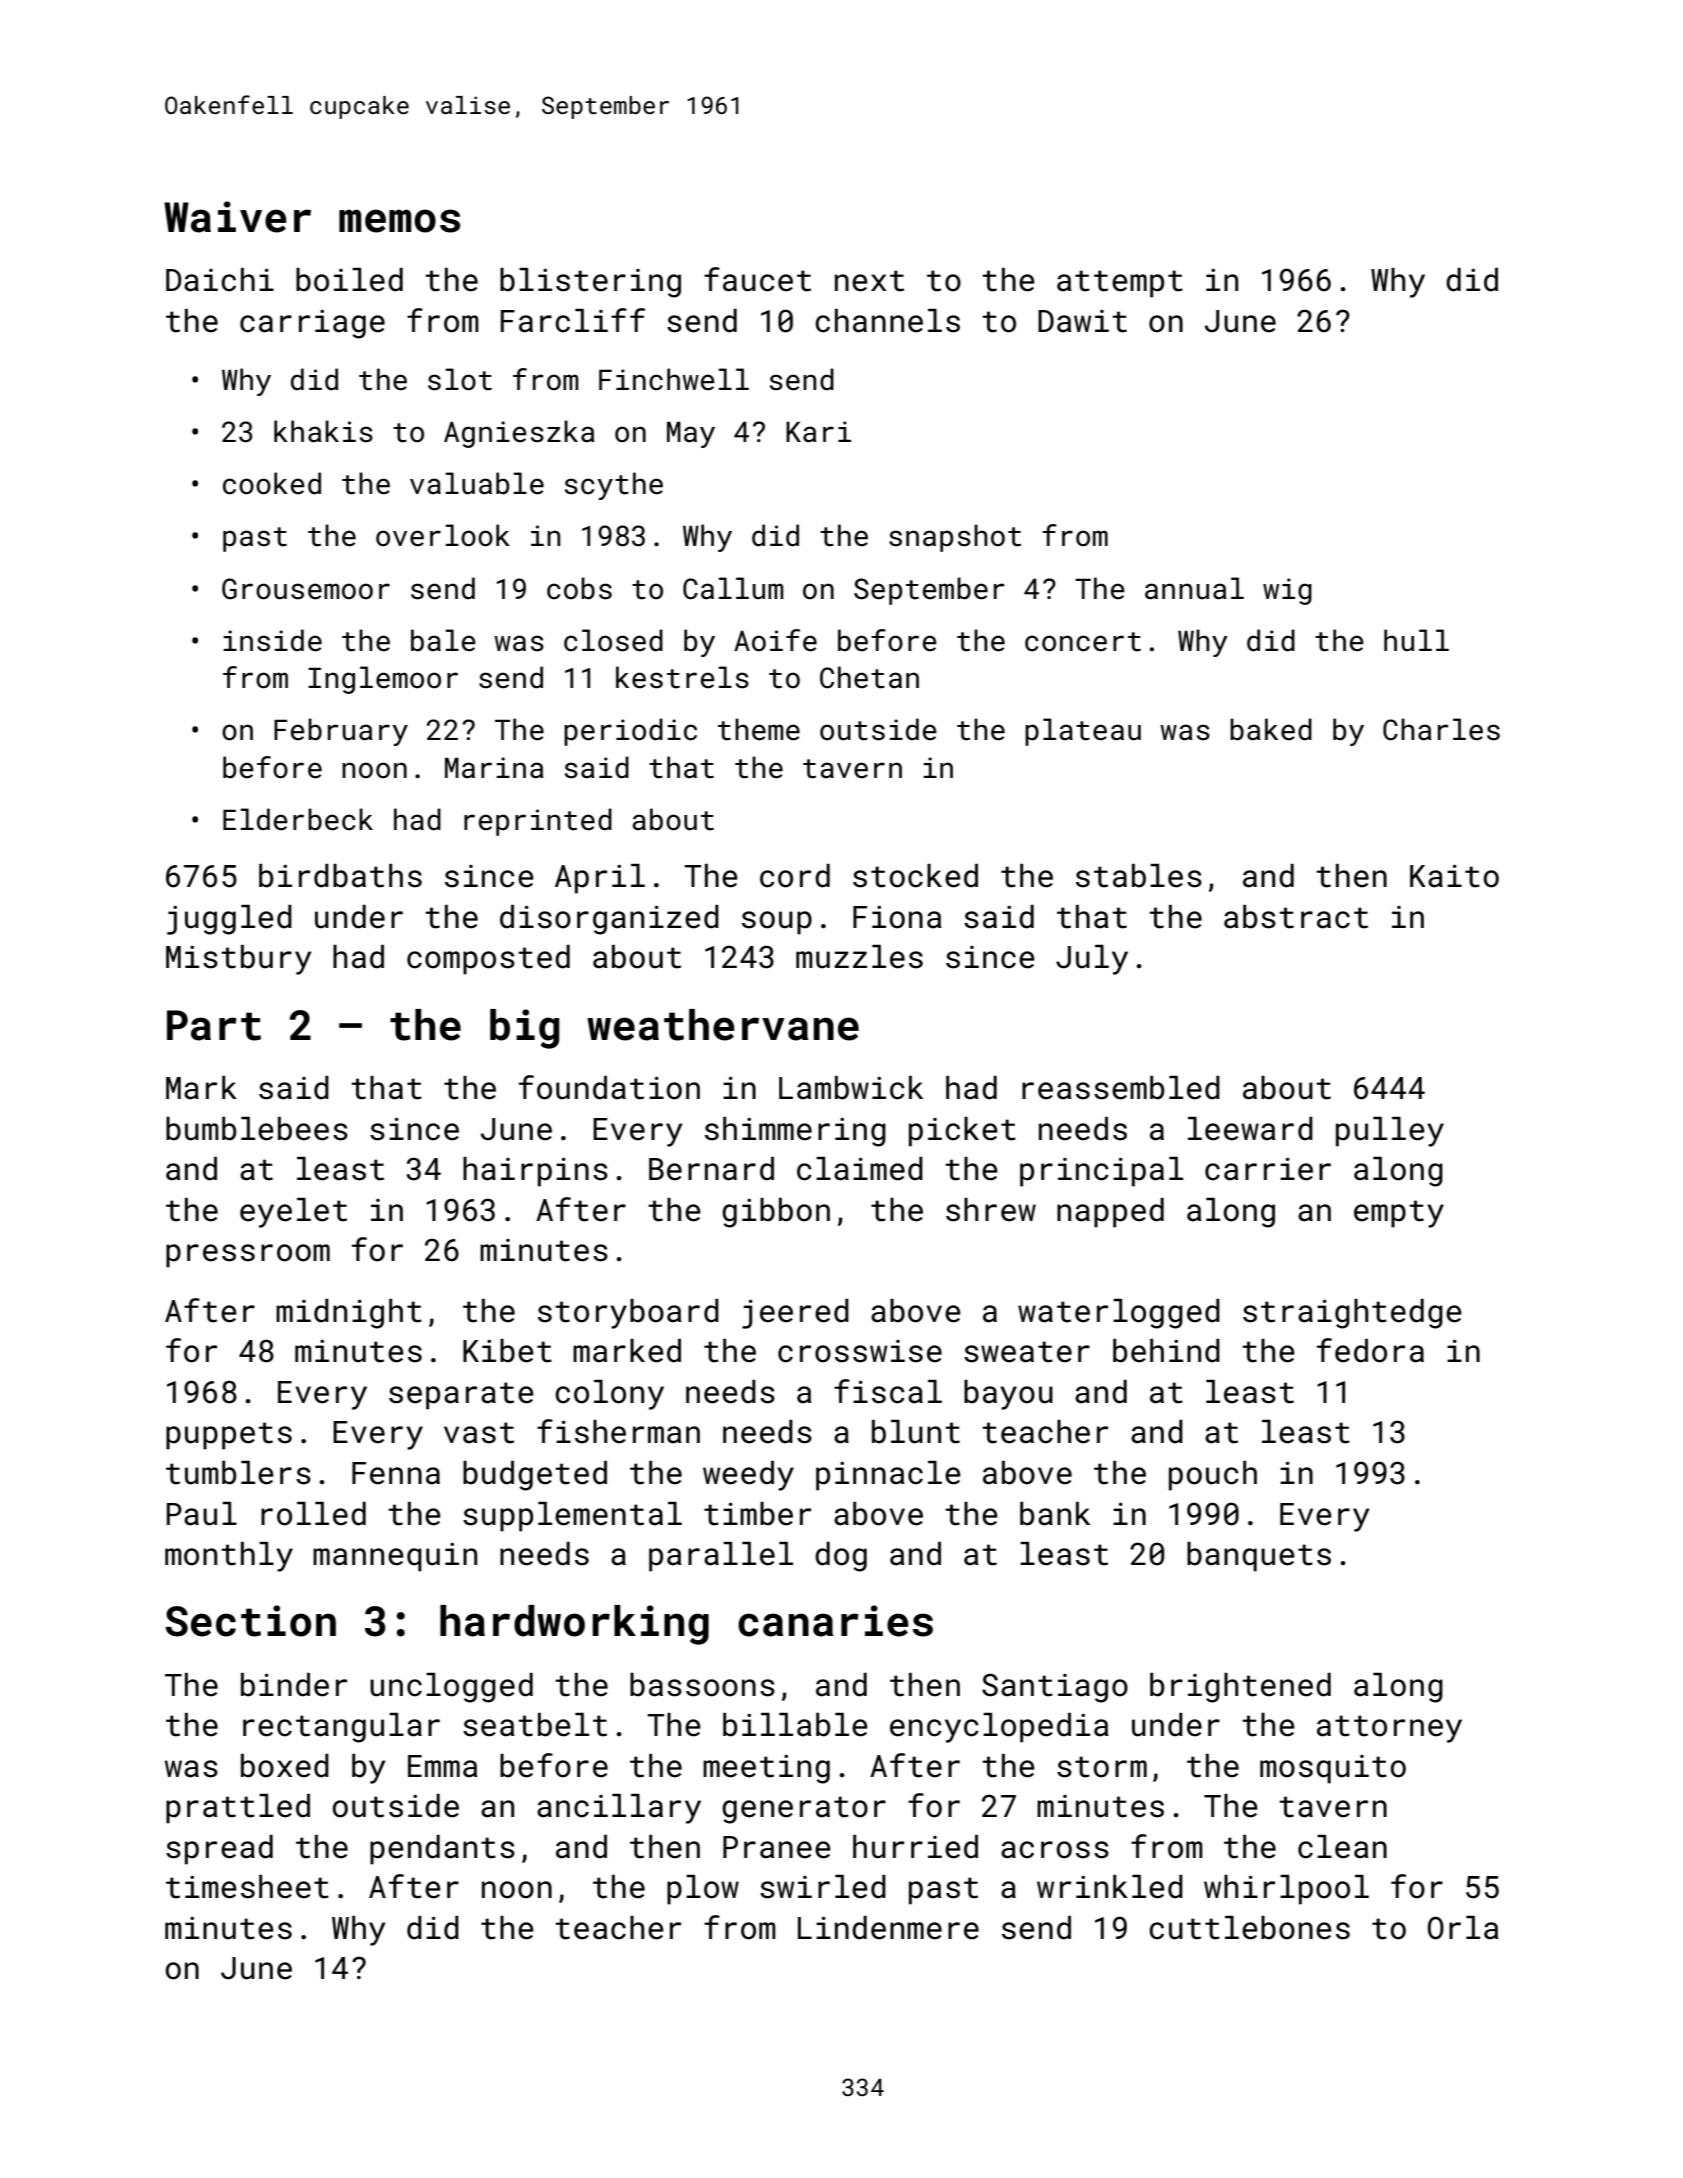 The image size is (1683, 2178). I want to click on Dawit, so click(1082, 321).
